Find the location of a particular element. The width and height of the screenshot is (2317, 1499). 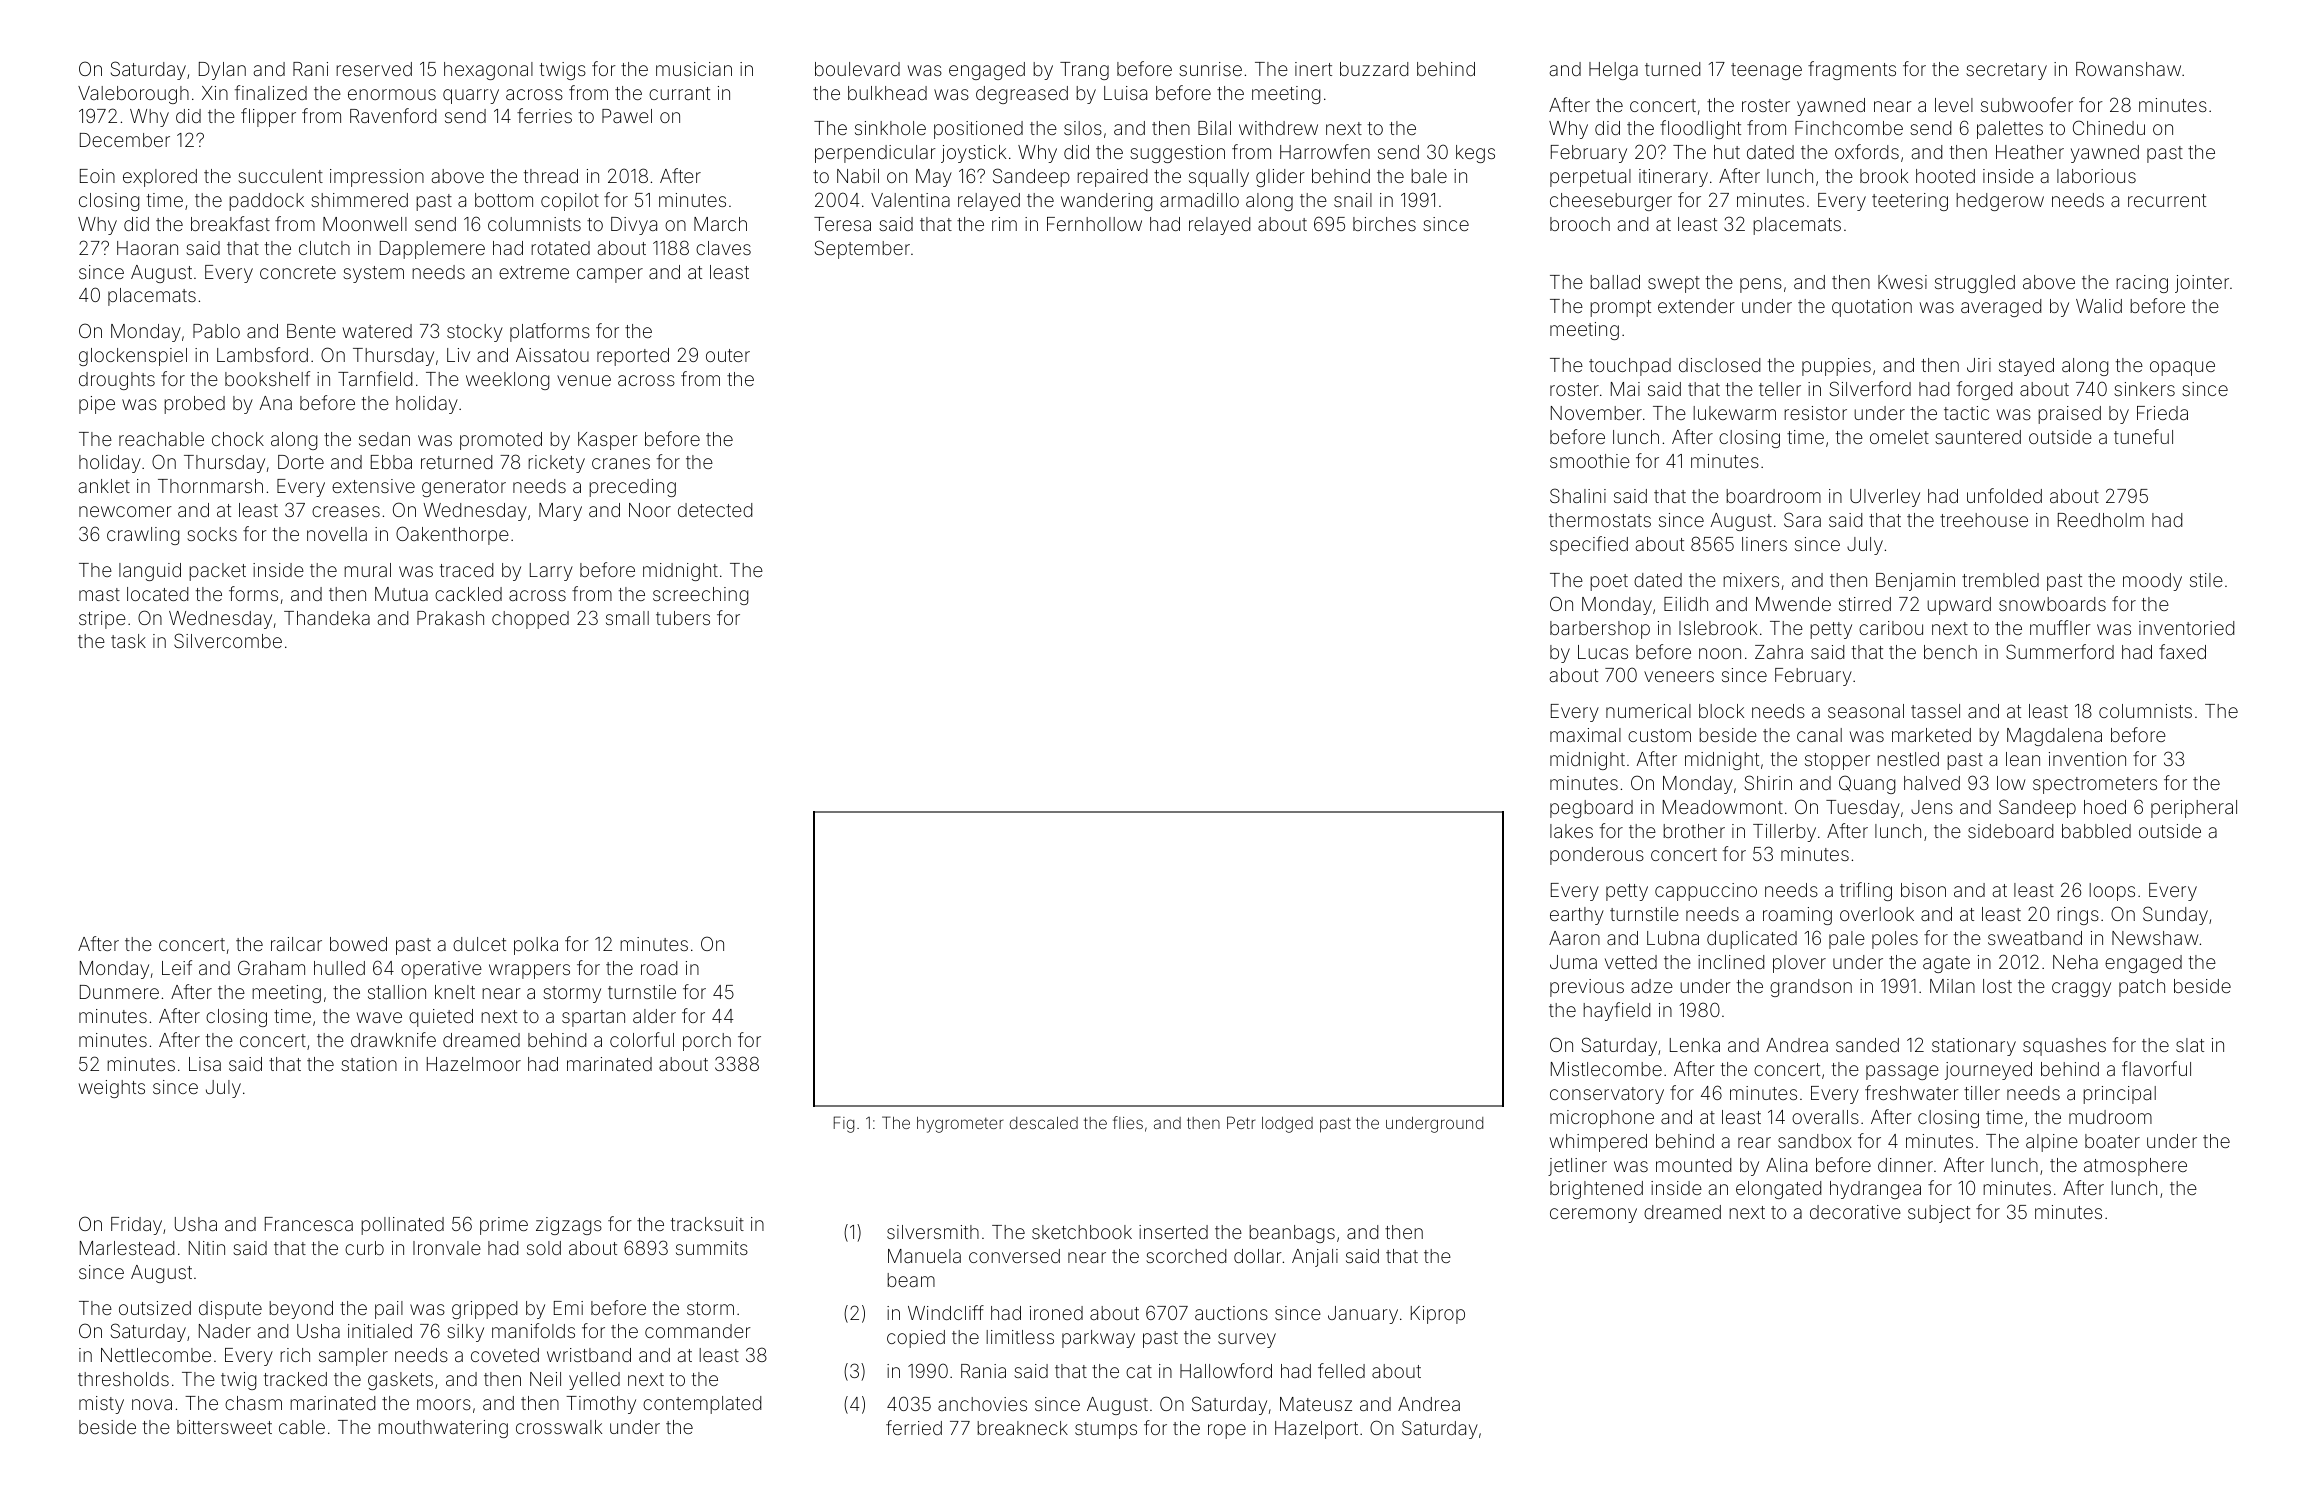

auctions is located at coordinates (1231, 1313).
